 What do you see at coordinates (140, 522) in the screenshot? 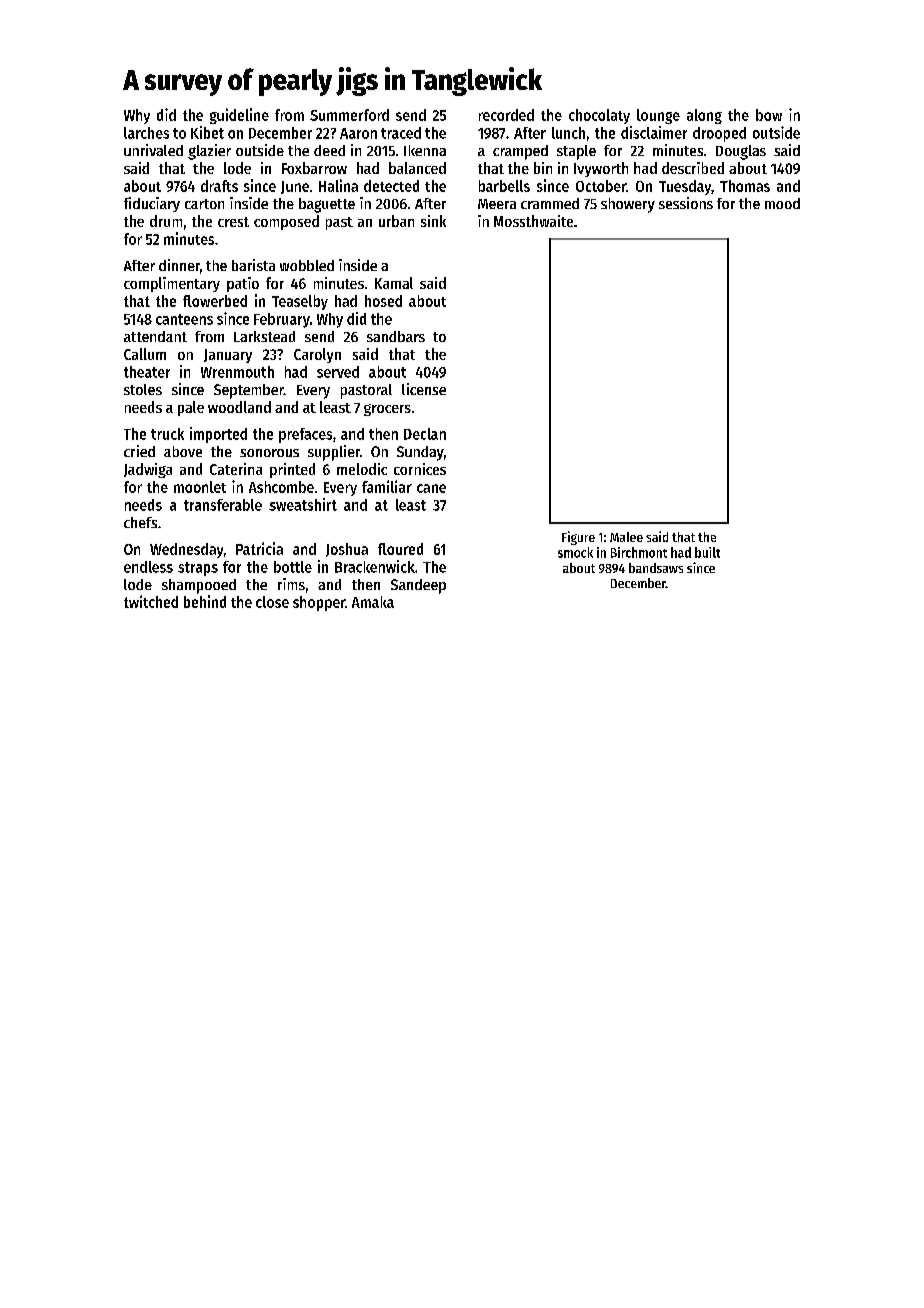
I see `chefs` at bounding box center [140, 522].
